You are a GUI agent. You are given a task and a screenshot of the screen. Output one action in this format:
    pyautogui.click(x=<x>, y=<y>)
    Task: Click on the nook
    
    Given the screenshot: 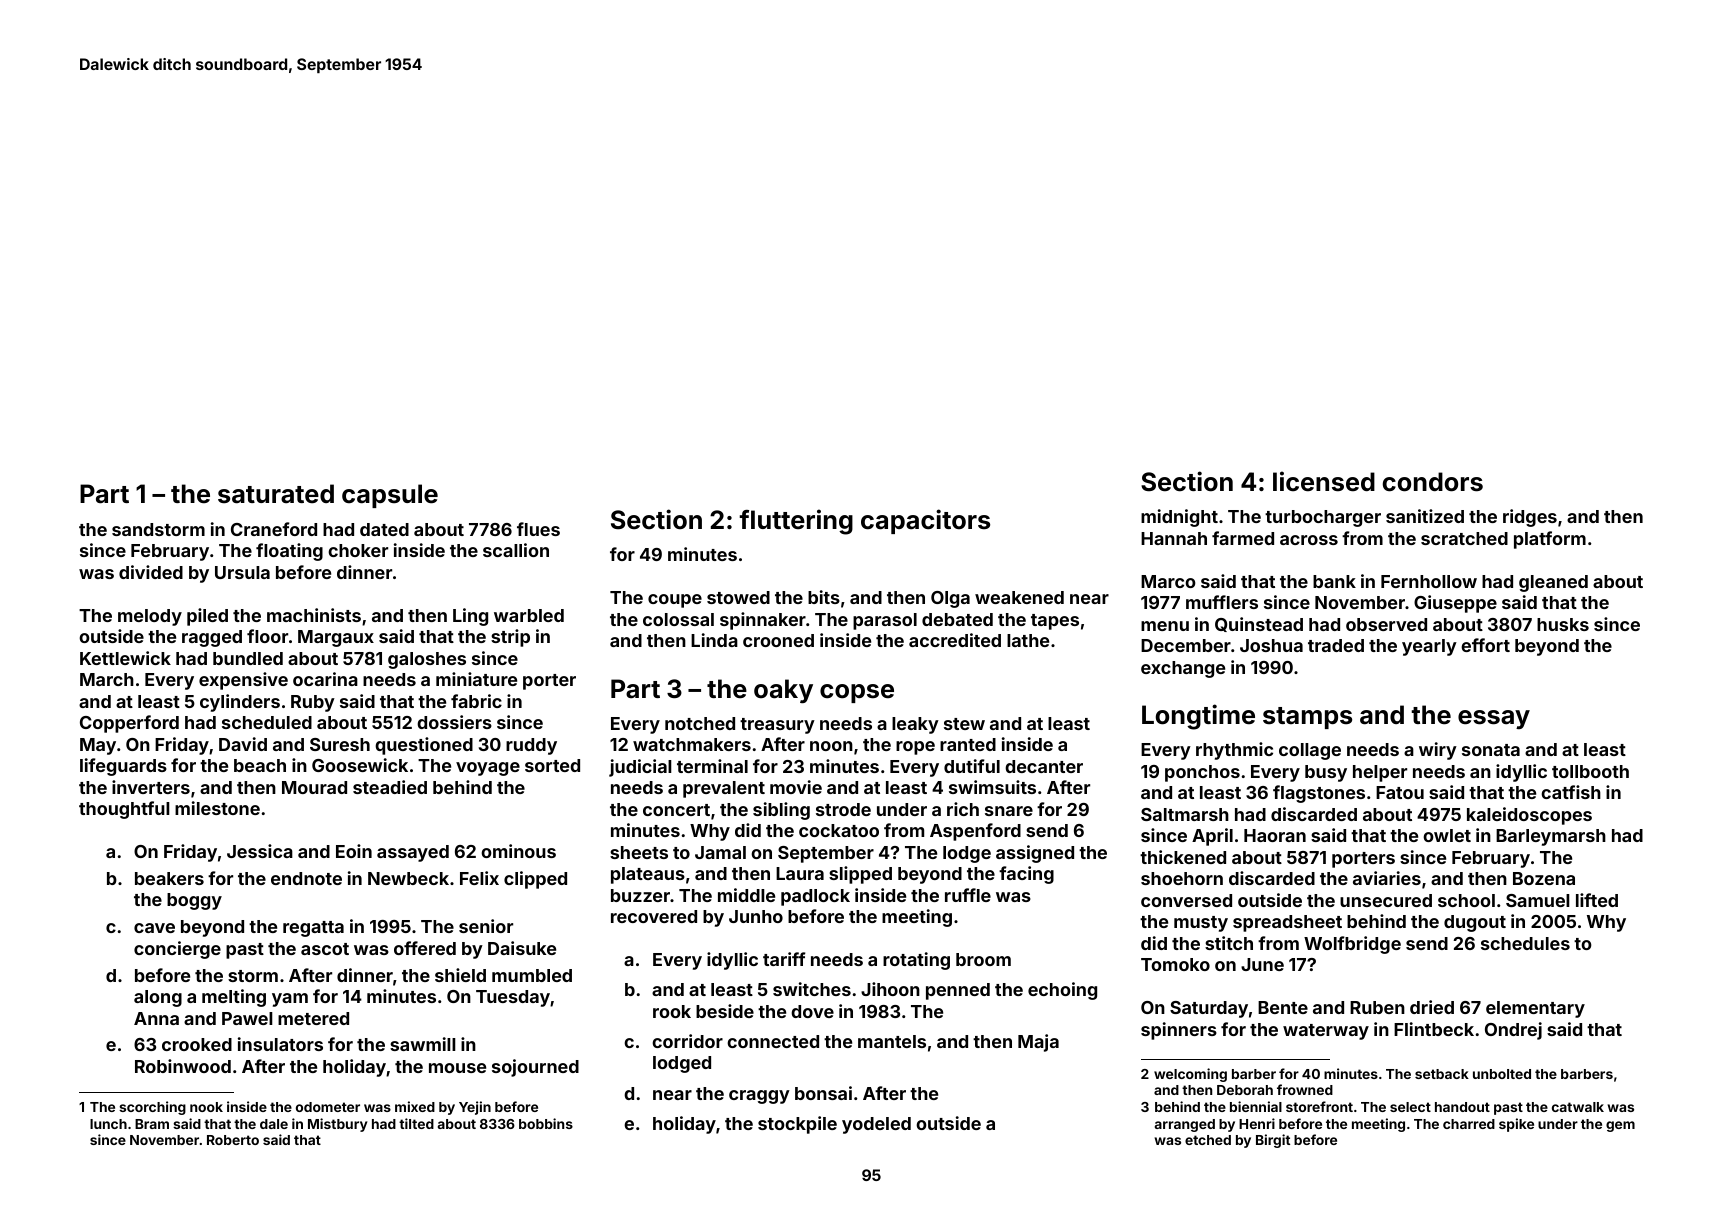 What is the action you would take?
    pyautogui.click(x=206, y=1107)
